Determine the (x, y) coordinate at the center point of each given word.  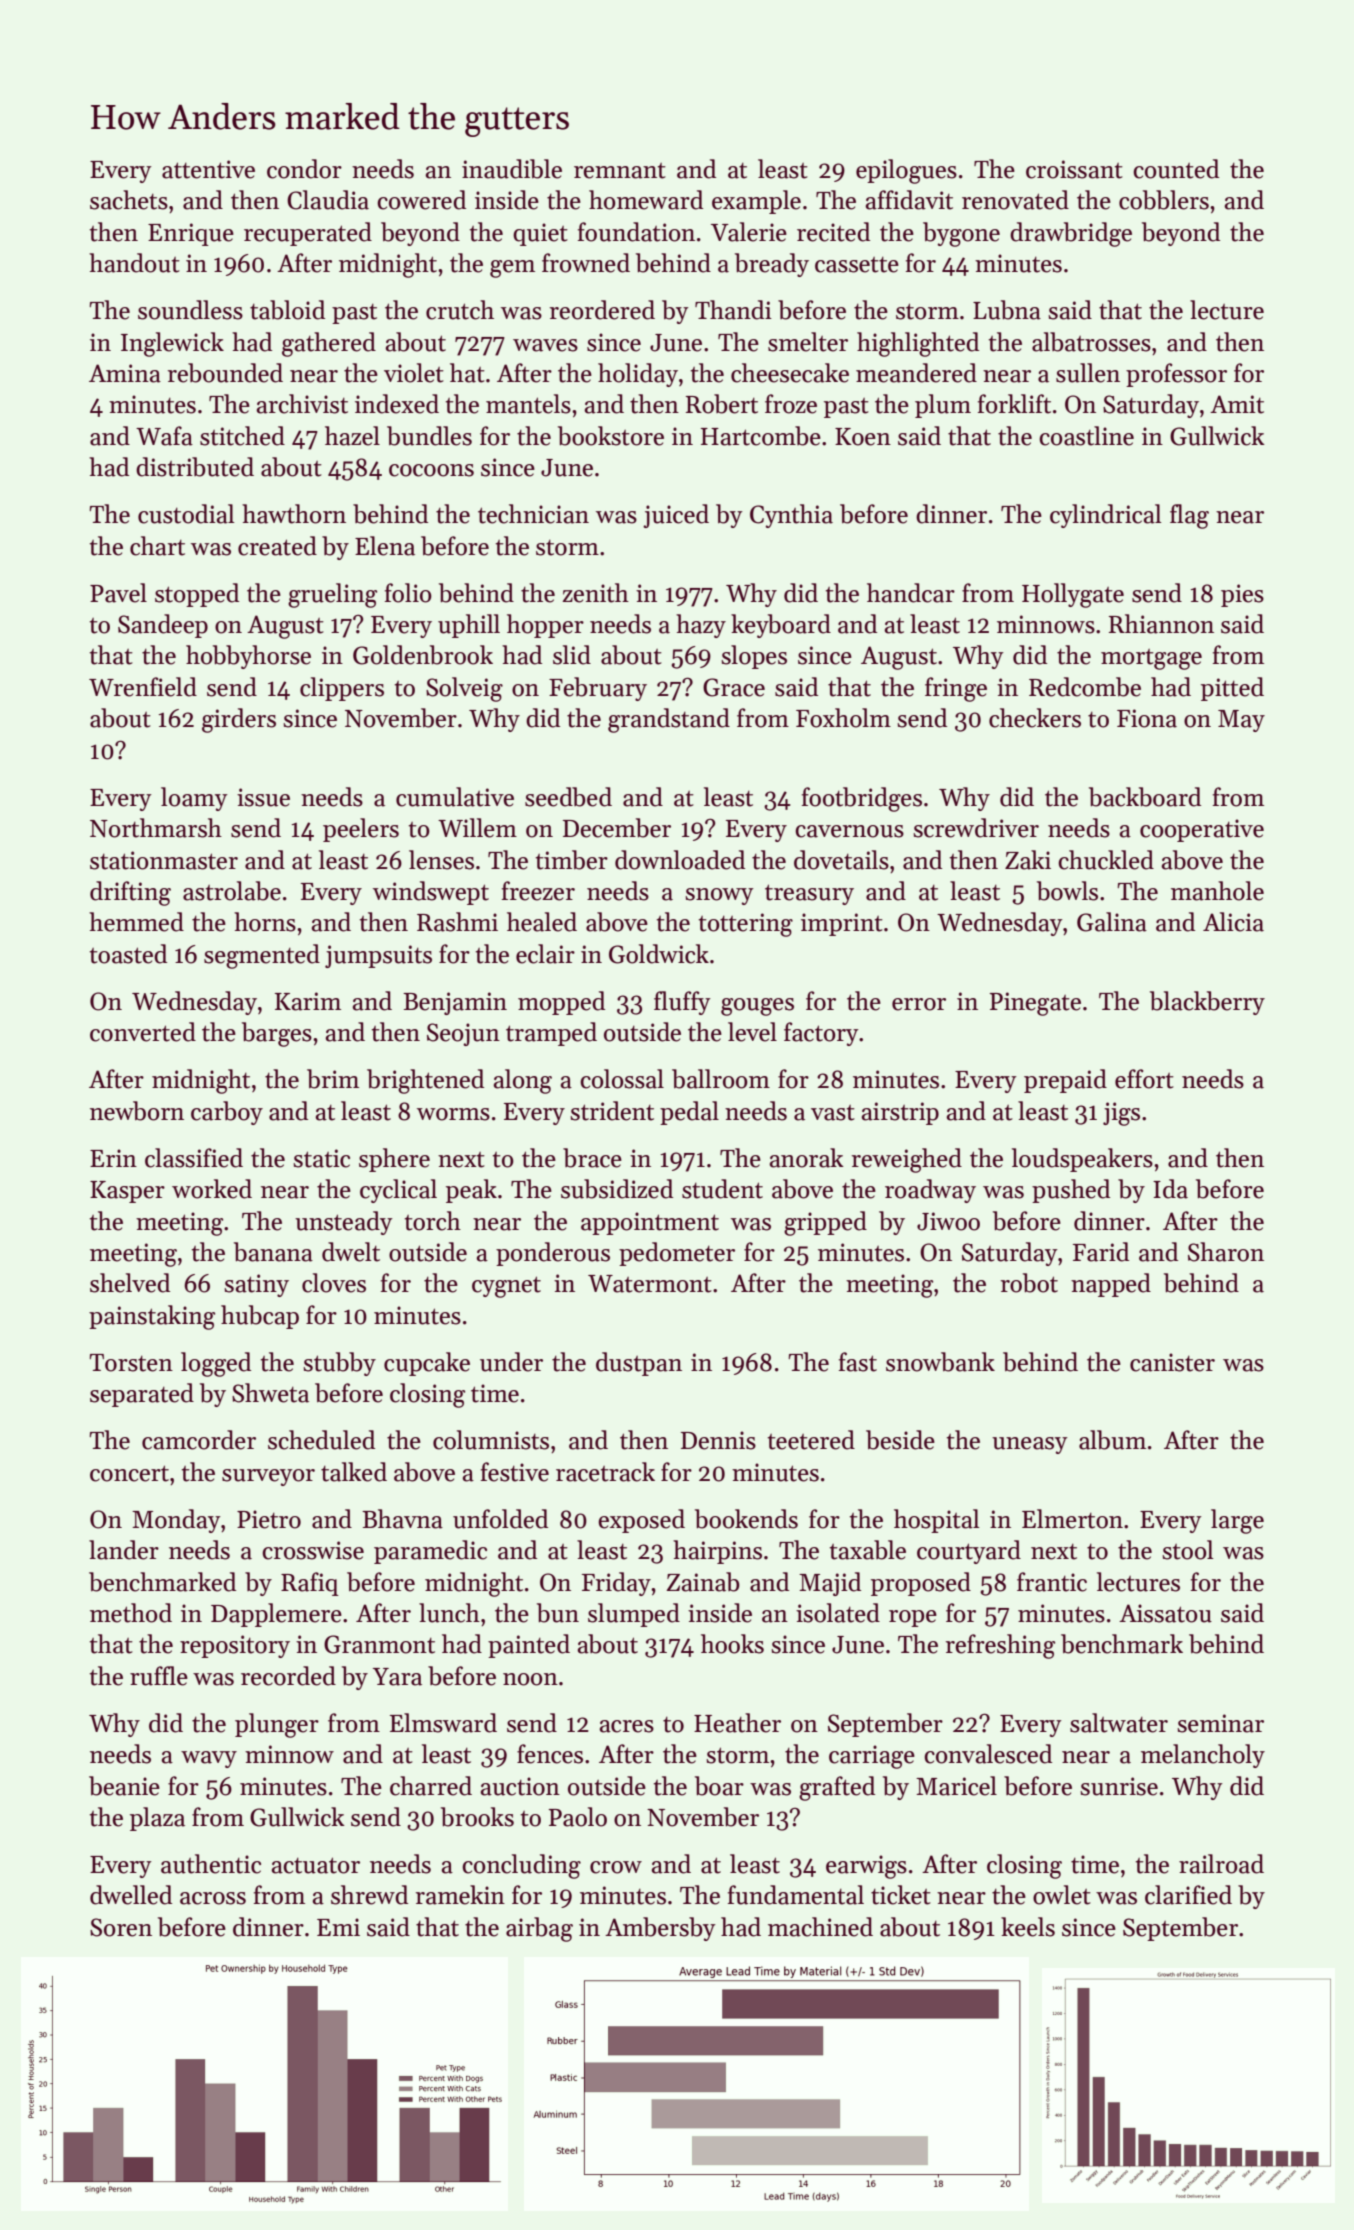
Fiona (1147, 718)
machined (820, 1927)
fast (858, 1362)
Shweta (270, 1393)
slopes (754, 657)
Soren (121, 1927)
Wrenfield (143, 687)
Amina (125, 373)
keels (1028, 1927)
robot (1029, 1283)
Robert (722, 404)
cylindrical (1106, 516)
